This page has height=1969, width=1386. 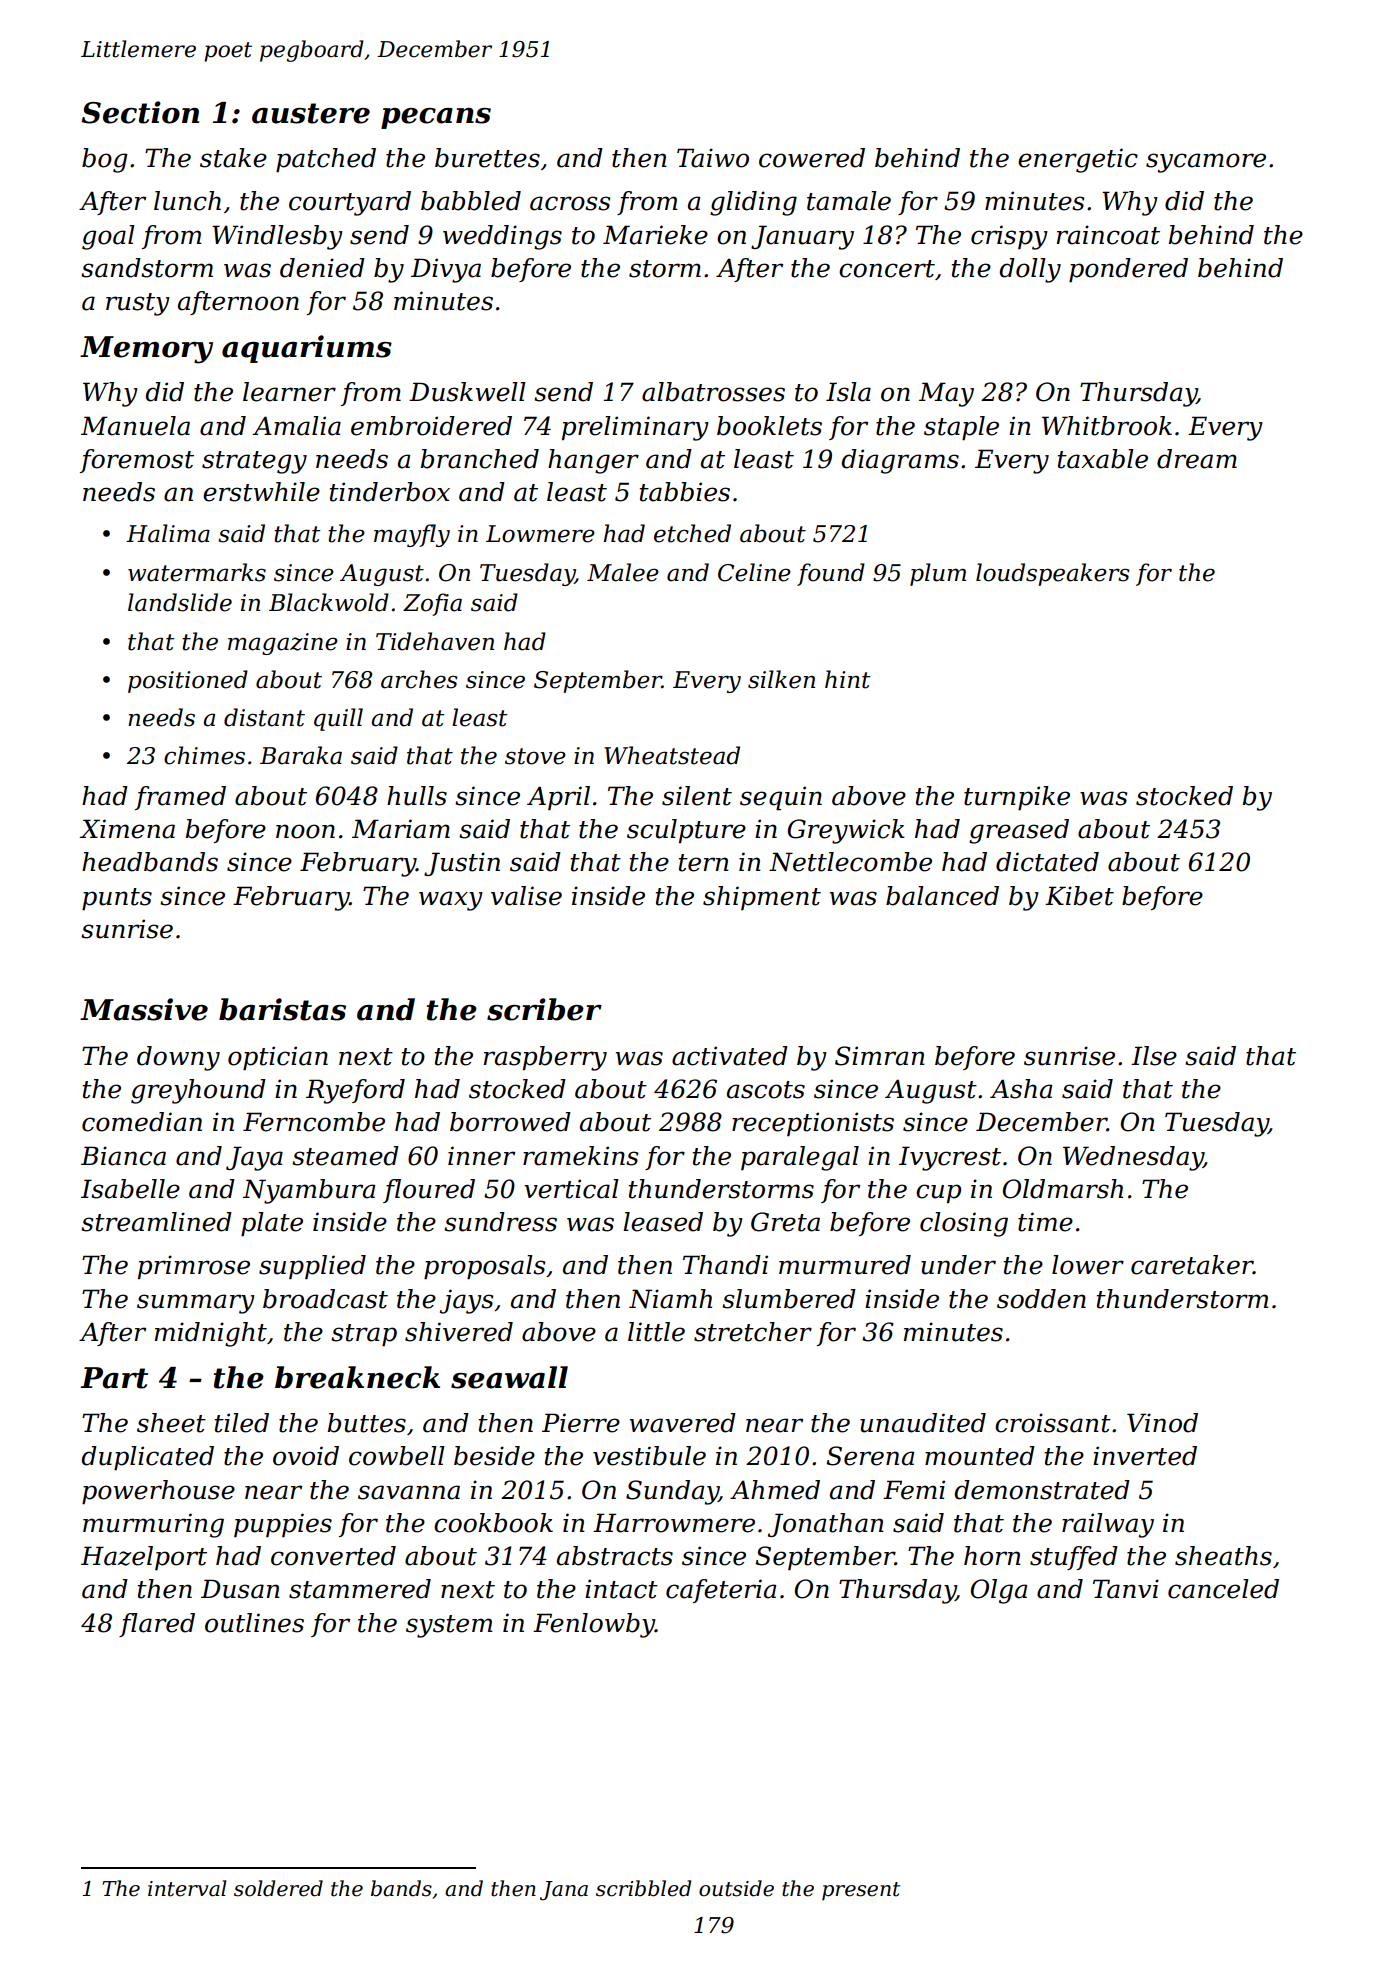 I want to click on punts, so click(x=117, y=899).
